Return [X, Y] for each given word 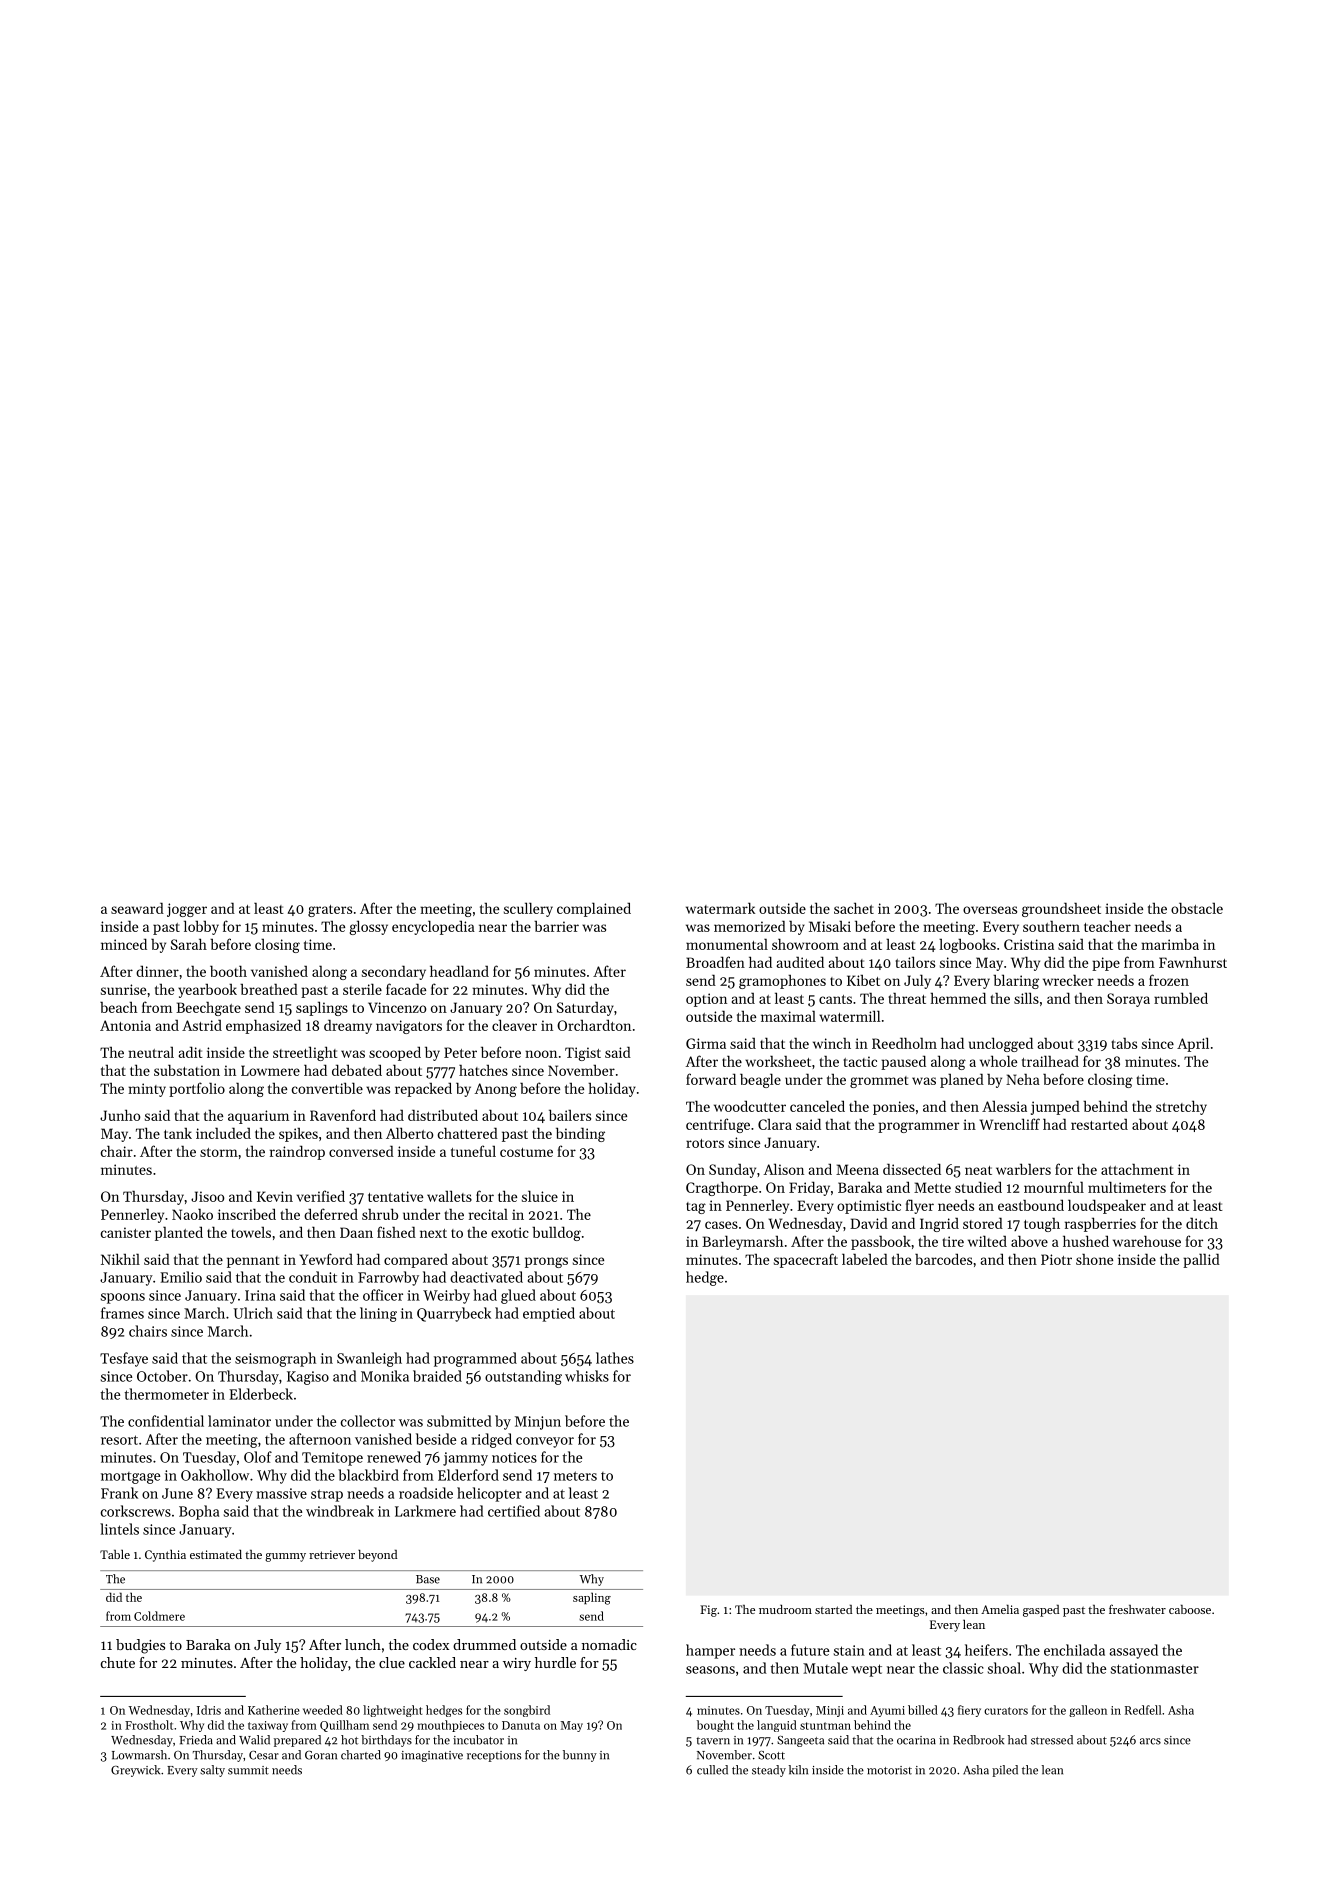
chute [118, 1662]
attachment [1137, 1169]
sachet [854, 908]
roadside [426, 1493]
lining [378, 1314]
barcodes [943, 1259]
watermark [720, 908]
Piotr [1056, 1259]
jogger [187, 910]
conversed [361, 1151]
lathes [615, 1358]
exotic [510, 1232]
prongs [546, 1262]
